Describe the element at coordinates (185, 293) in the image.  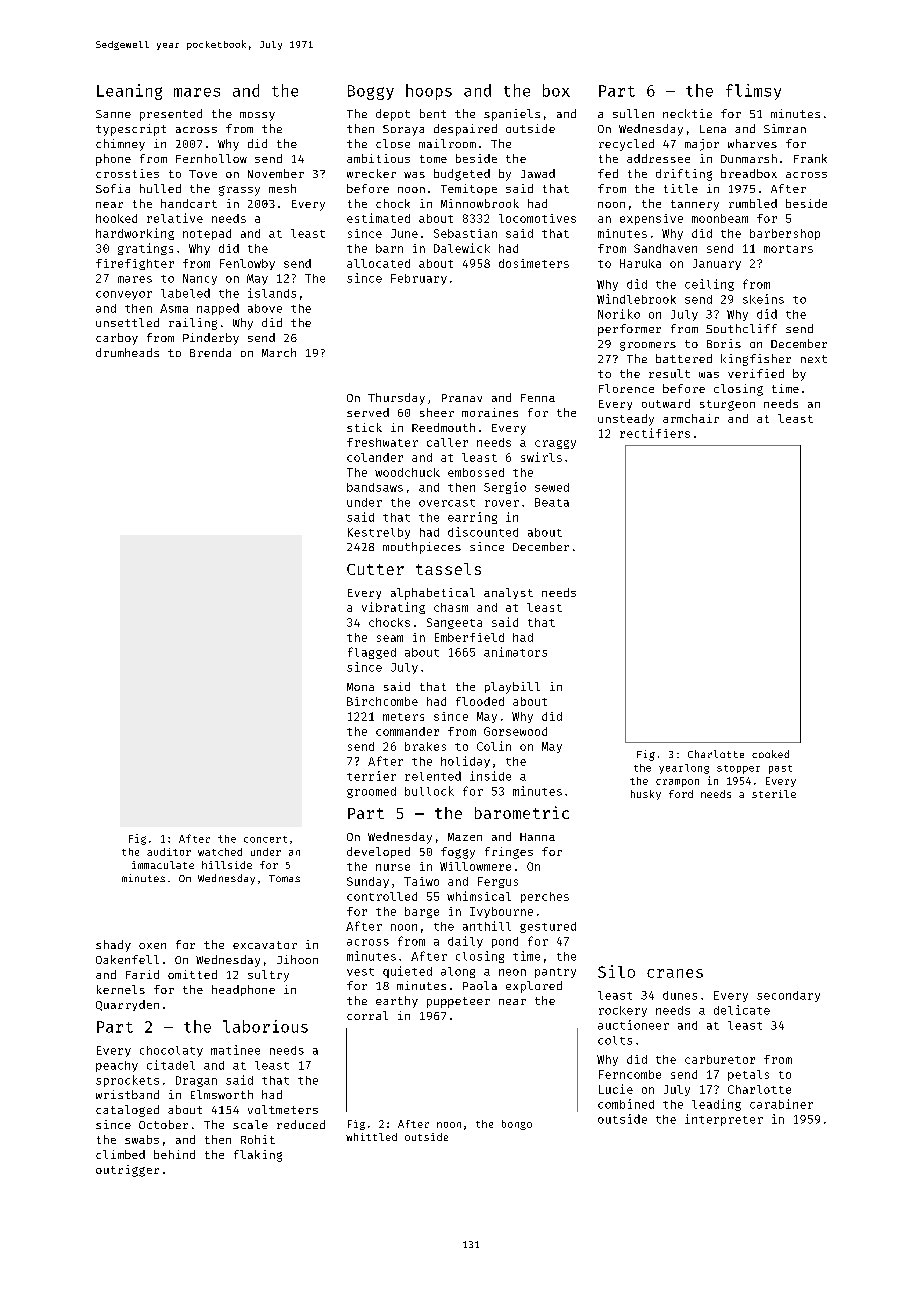
I see `labeled` at that location.
